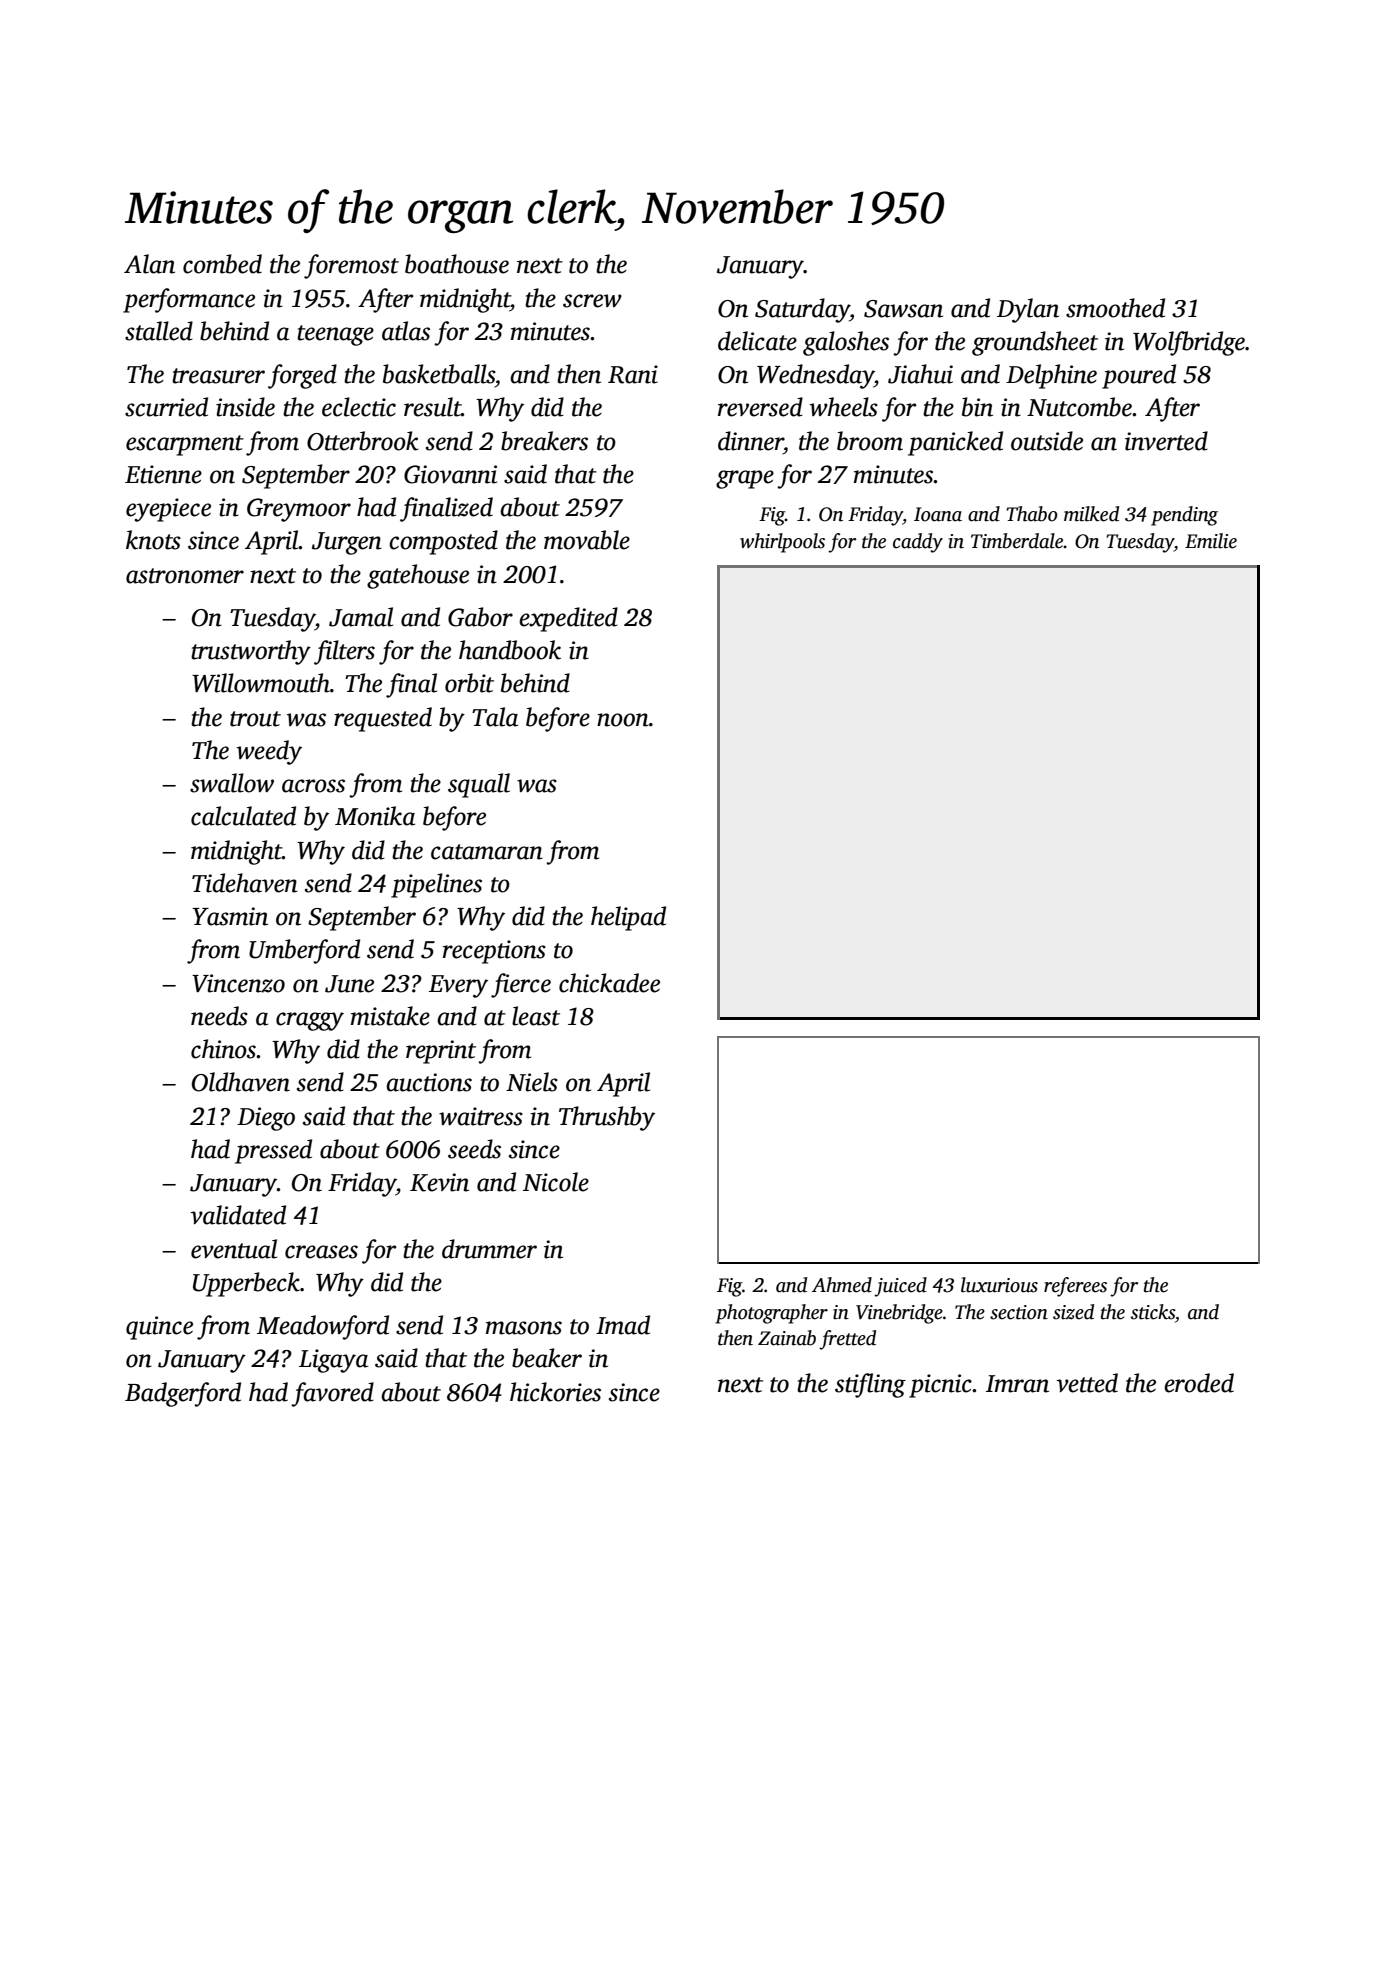 Image resolution: width=1386 pixels, height=1969 pixels. Describe the element at coordinates (1199, 1383) in the image. I see `eroded` at that location.
